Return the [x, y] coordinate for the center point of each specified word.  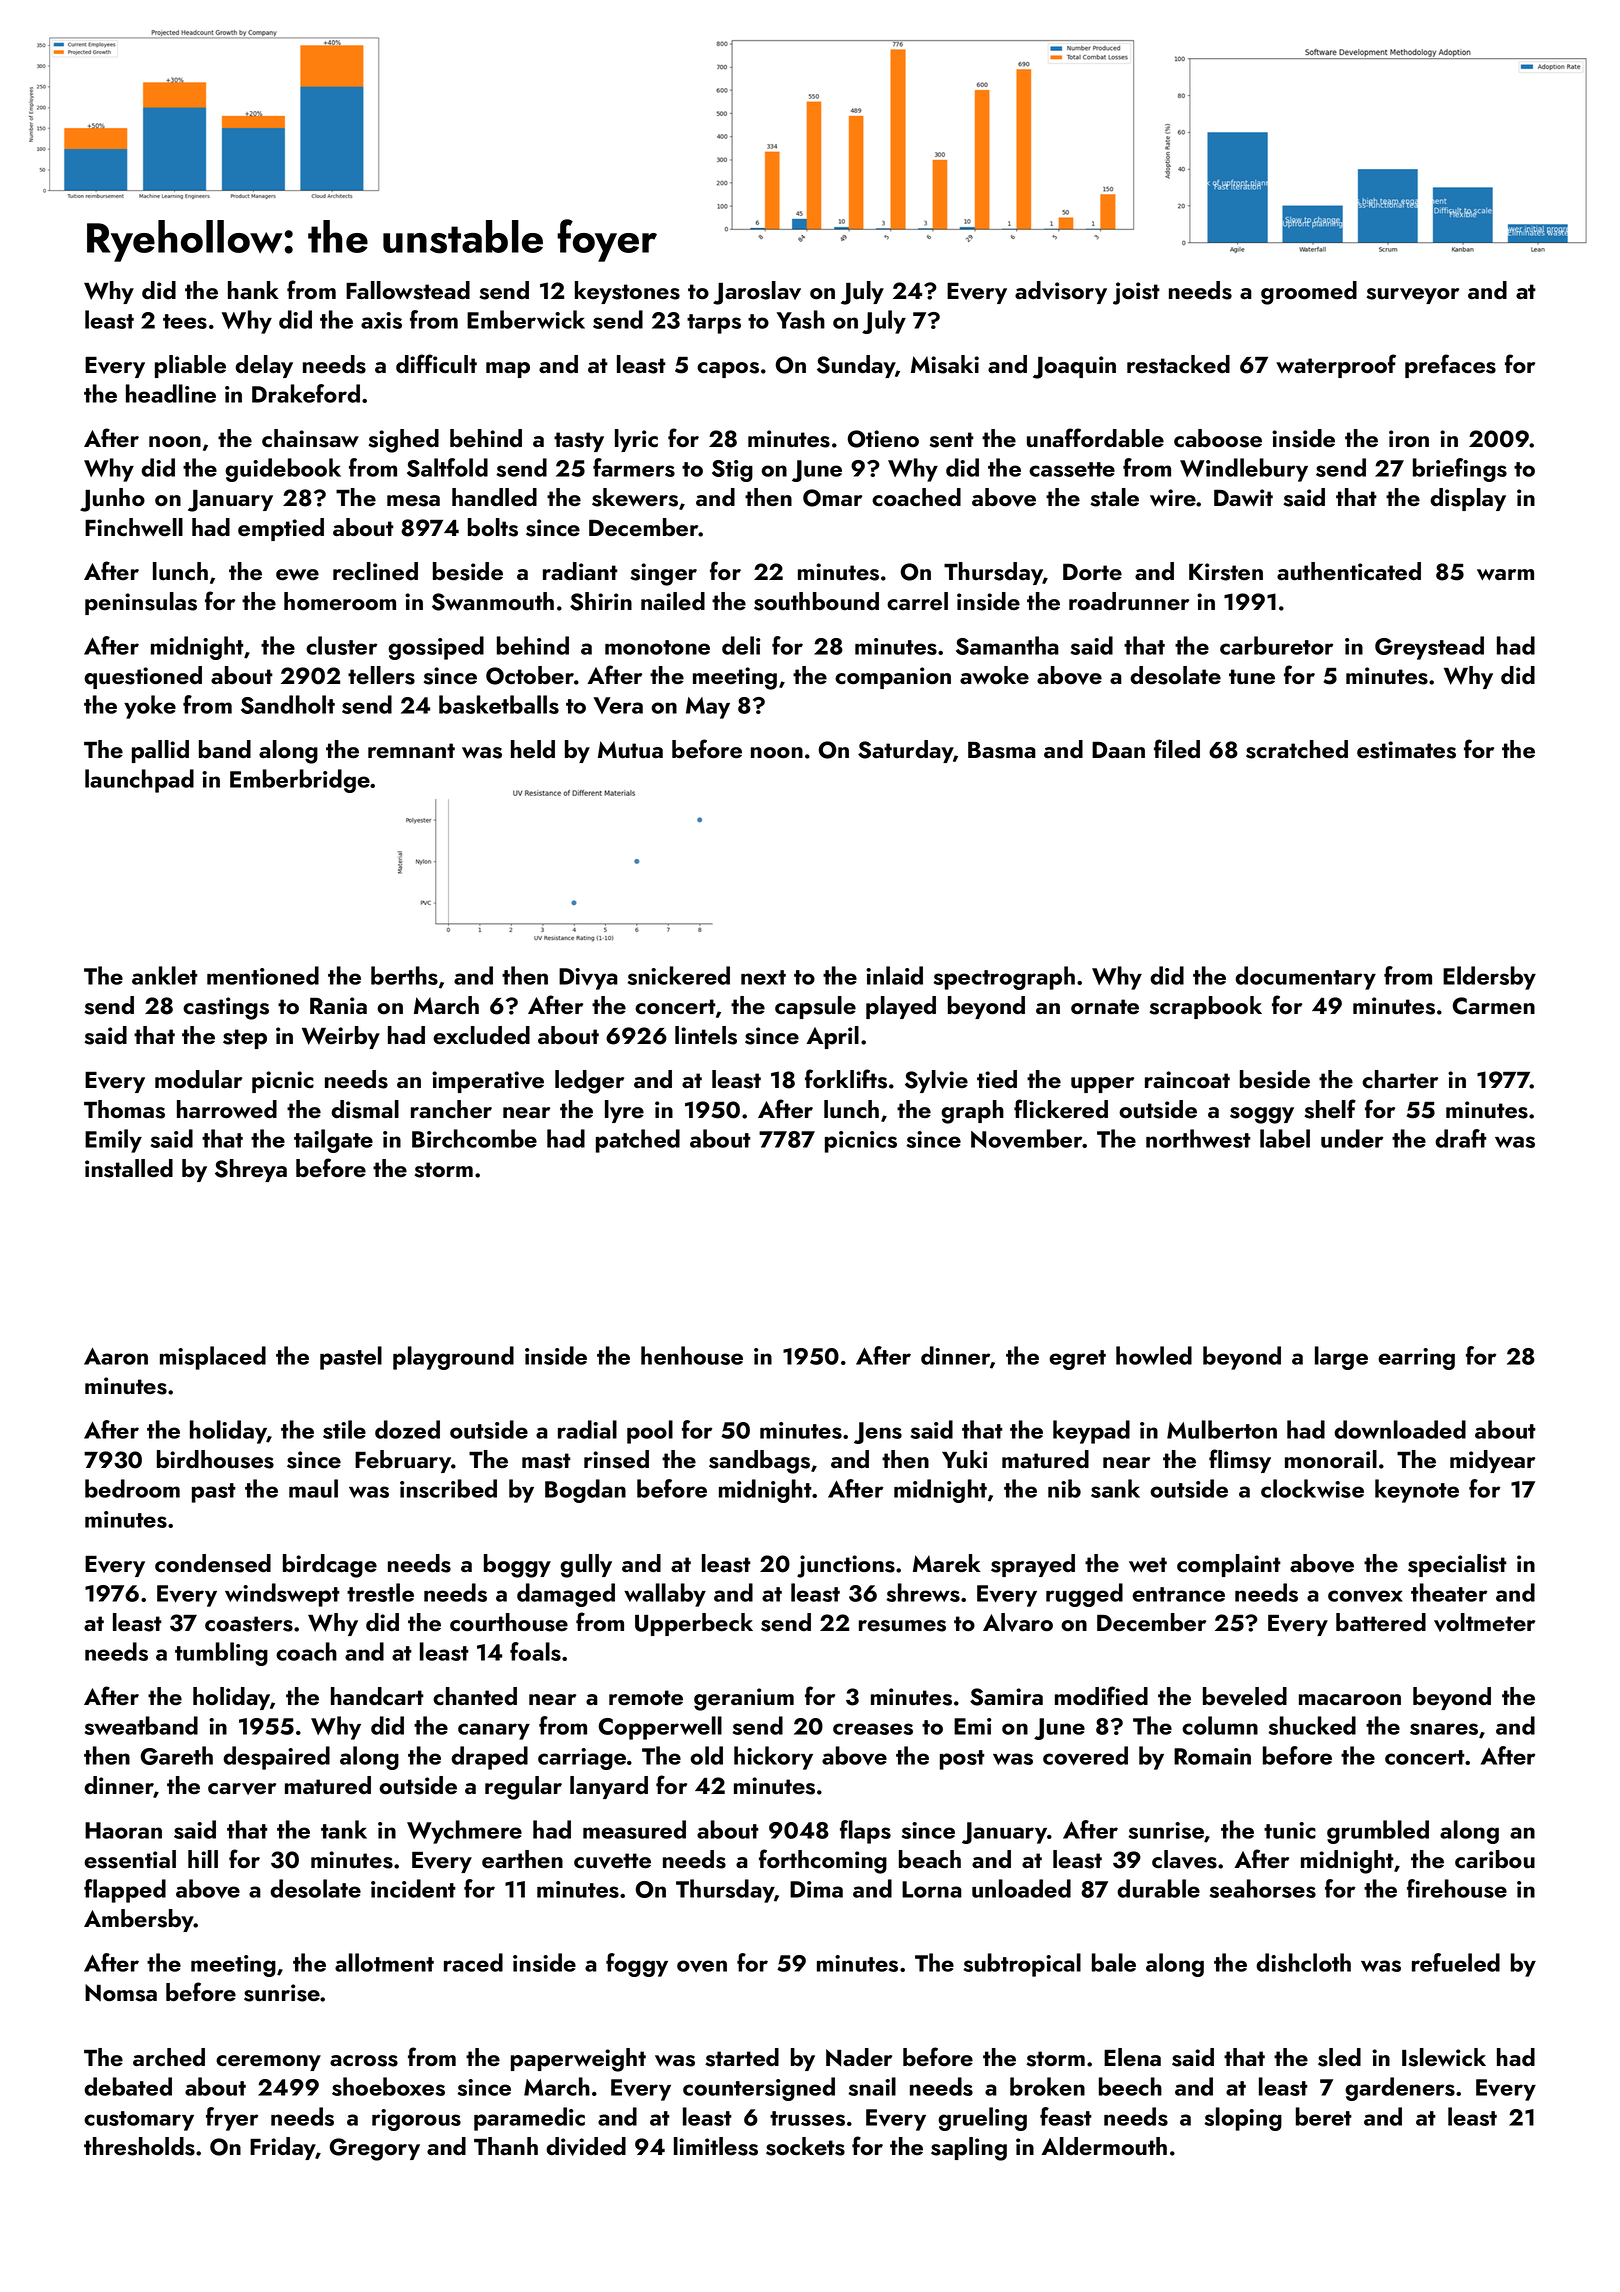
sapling [969, 2149]
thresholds [139, 2146]
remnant [411, 751]
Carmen [1494, 1006]
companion [893, 678]
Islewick [1444, 2057]
